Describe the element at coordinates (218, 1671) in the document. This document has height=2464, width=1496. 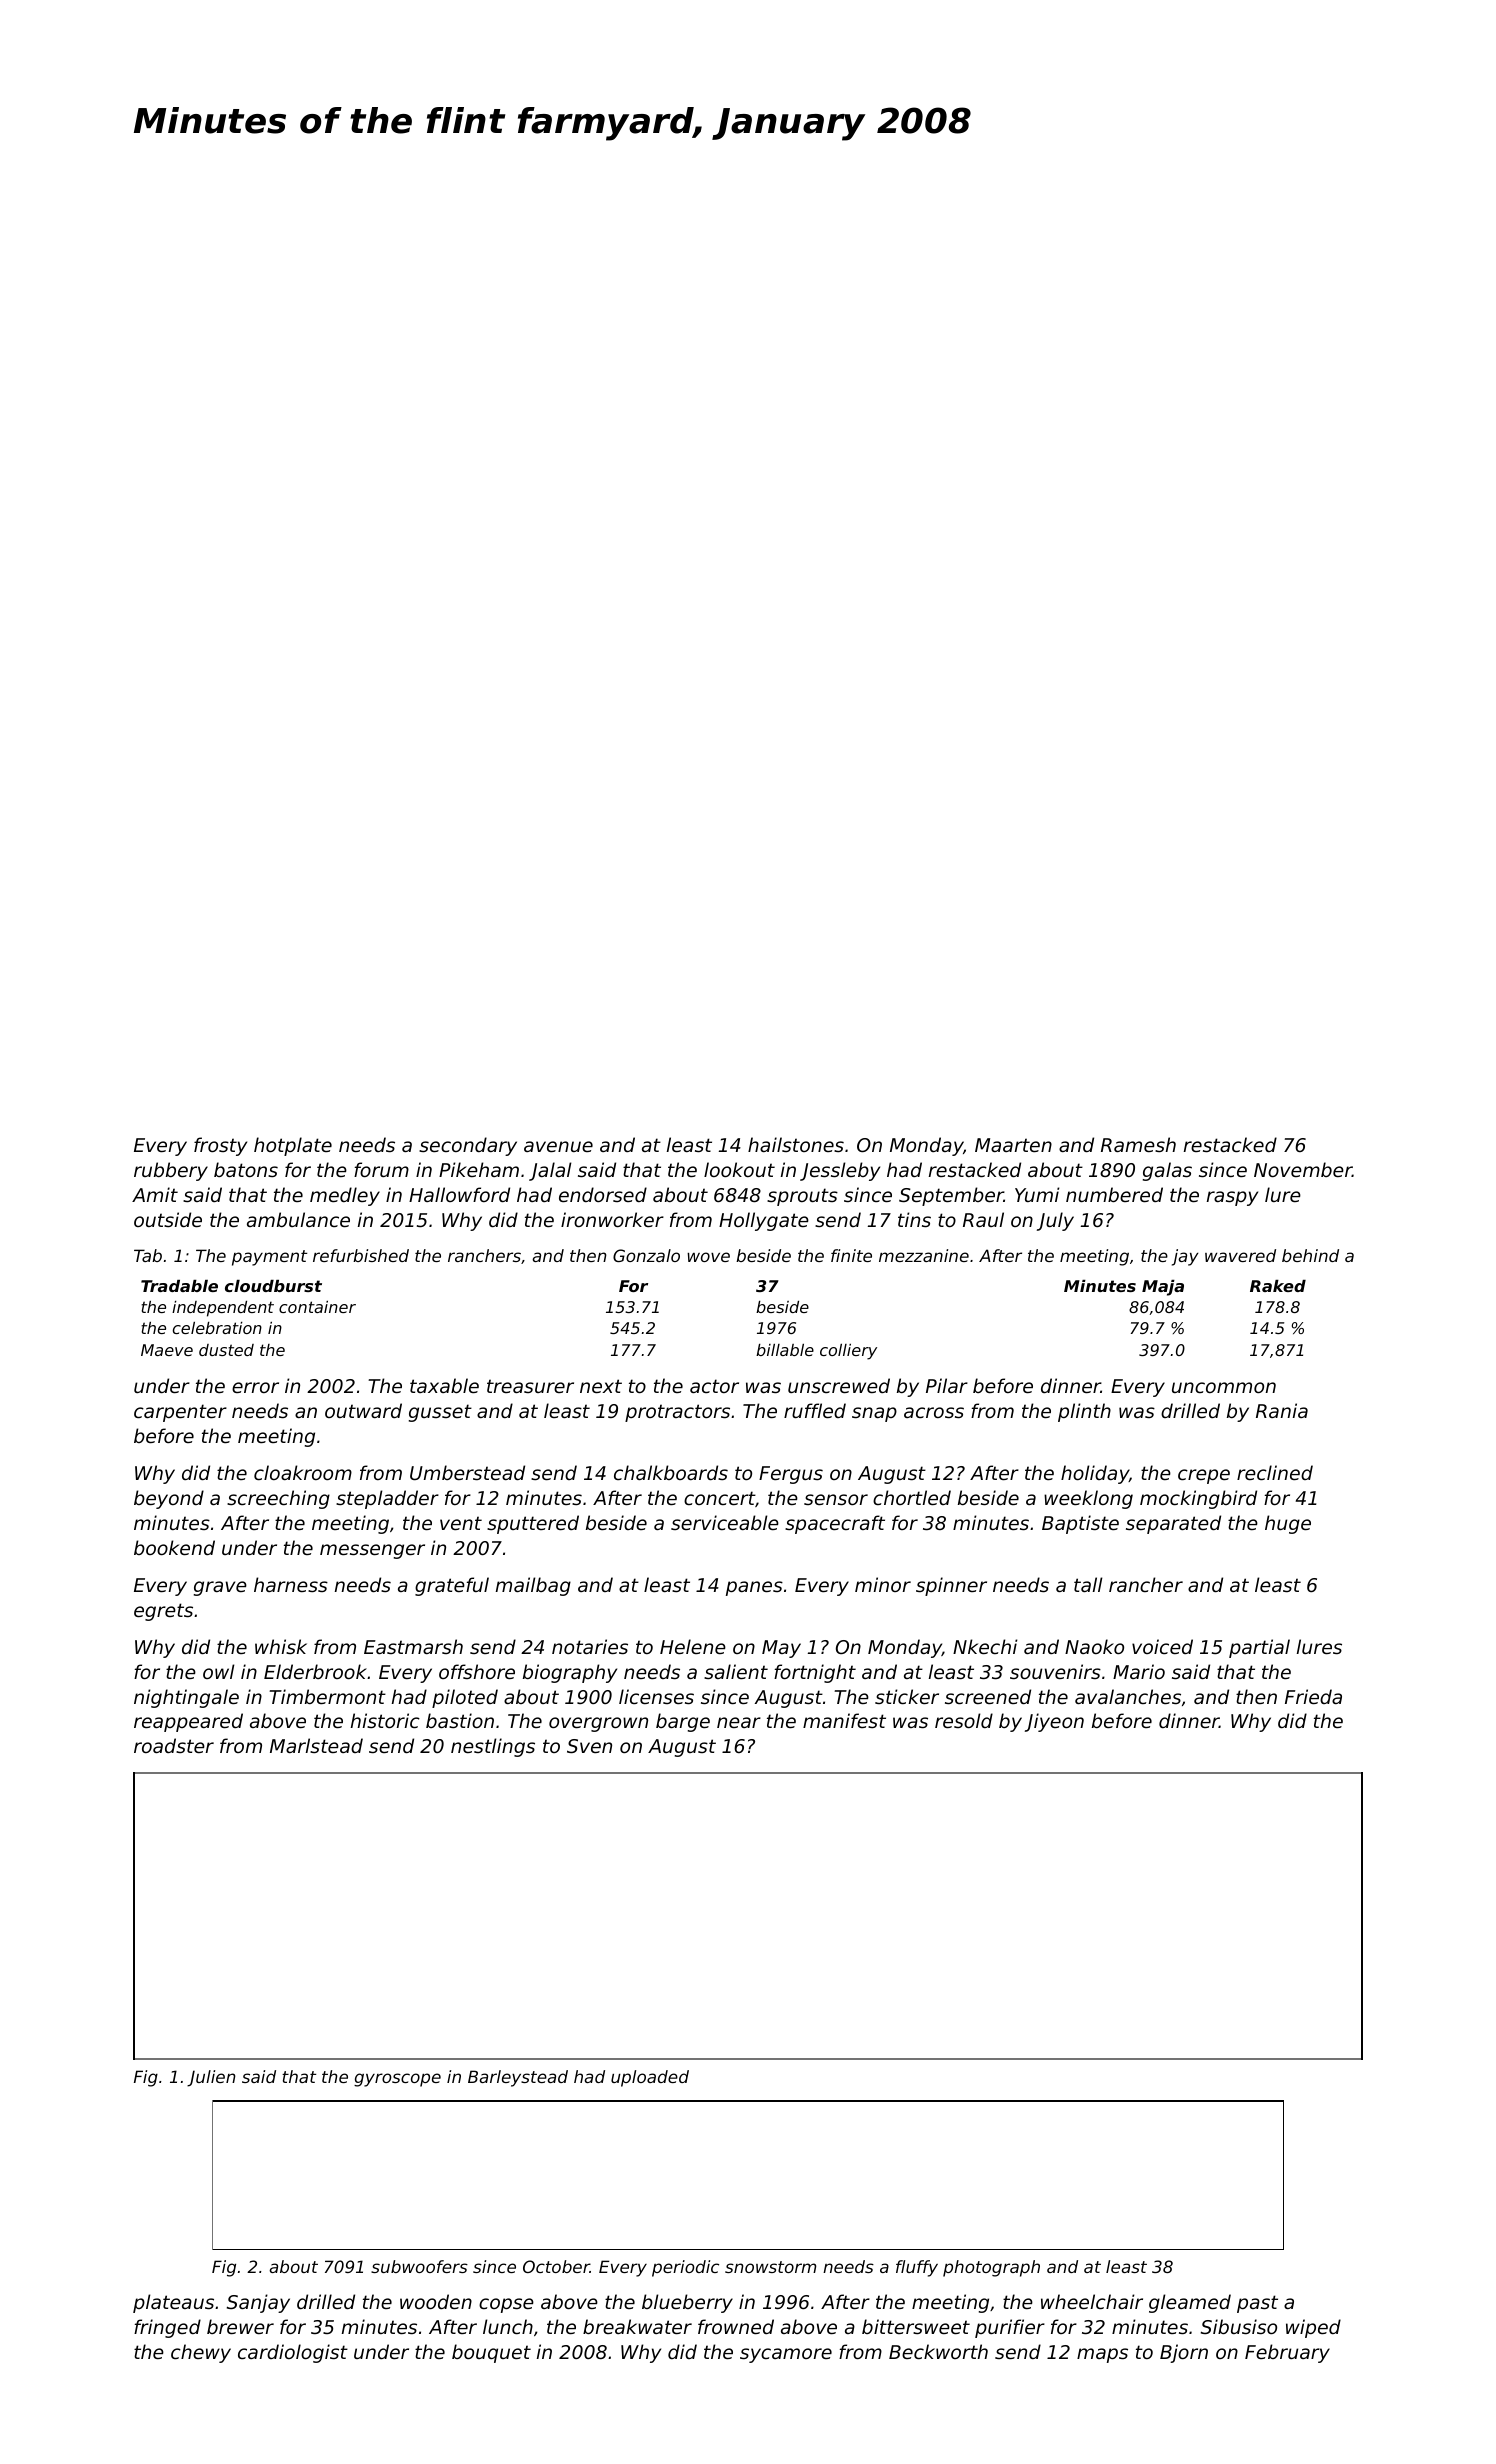
I see `owl` at that location.
